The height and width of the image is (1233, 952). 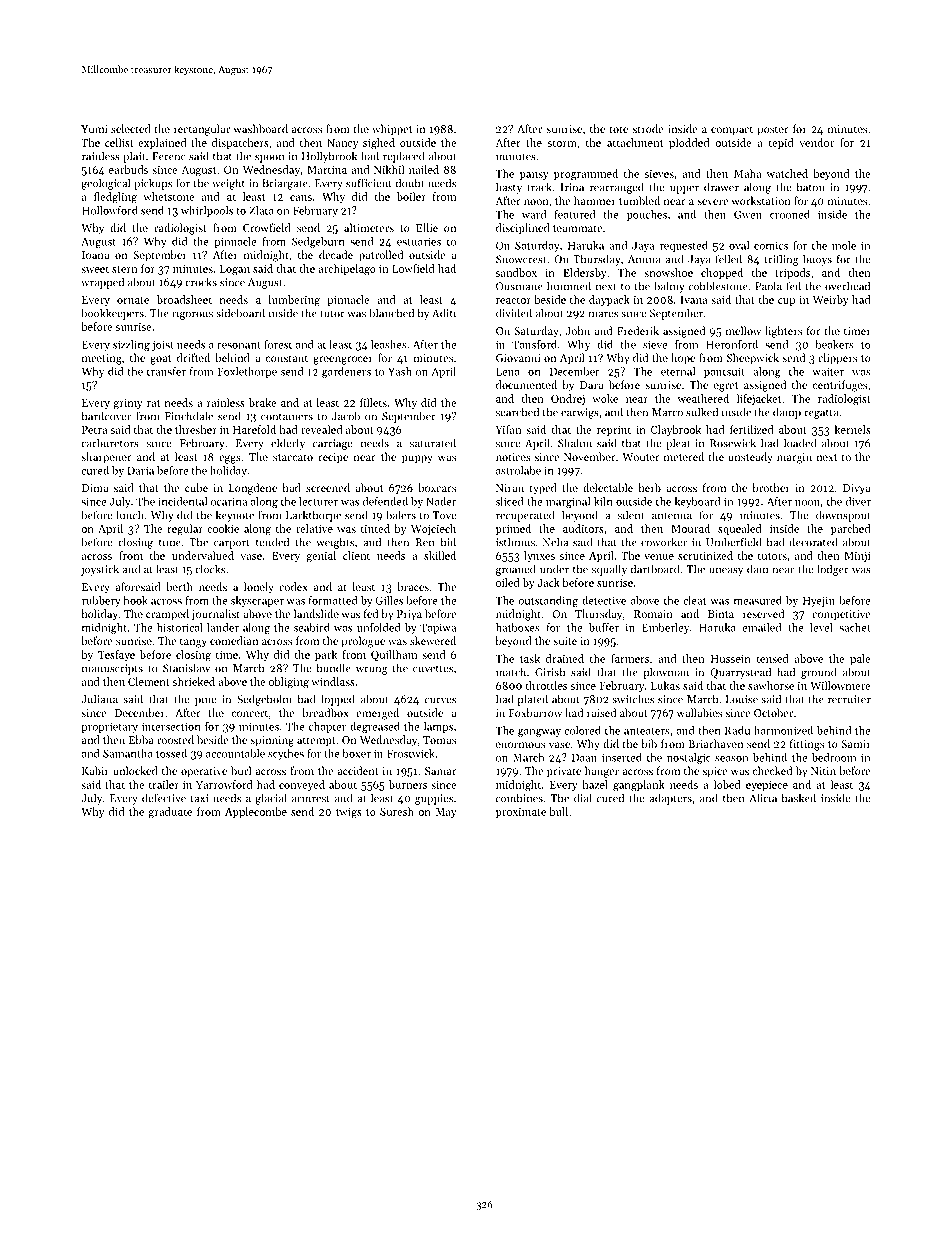 What do you see at coordinates (333, 458) in the image?
I see `recipe` at bounding box center [333, 458].
